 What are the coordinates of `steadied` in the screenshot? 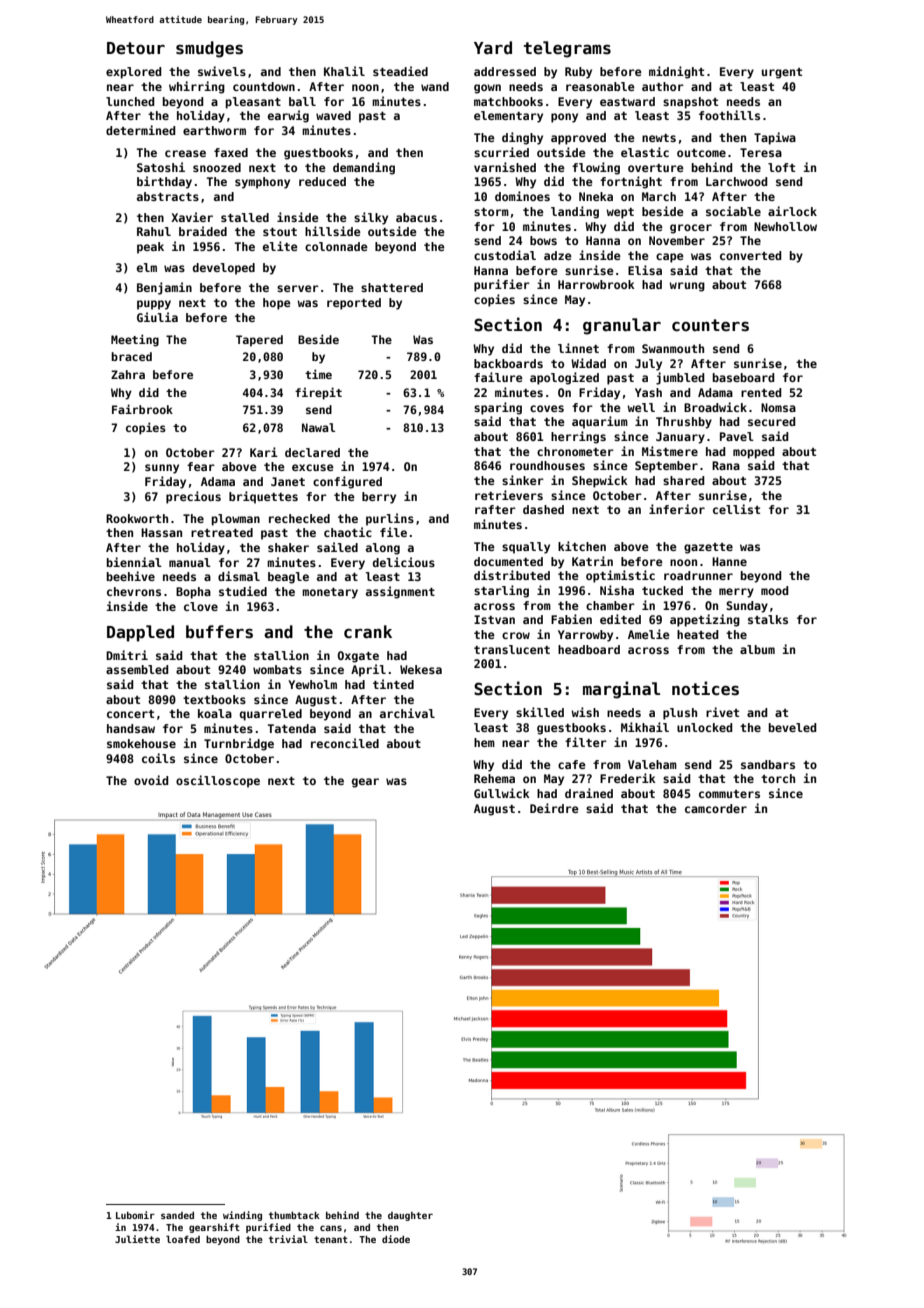 It's located at (400, 71).
